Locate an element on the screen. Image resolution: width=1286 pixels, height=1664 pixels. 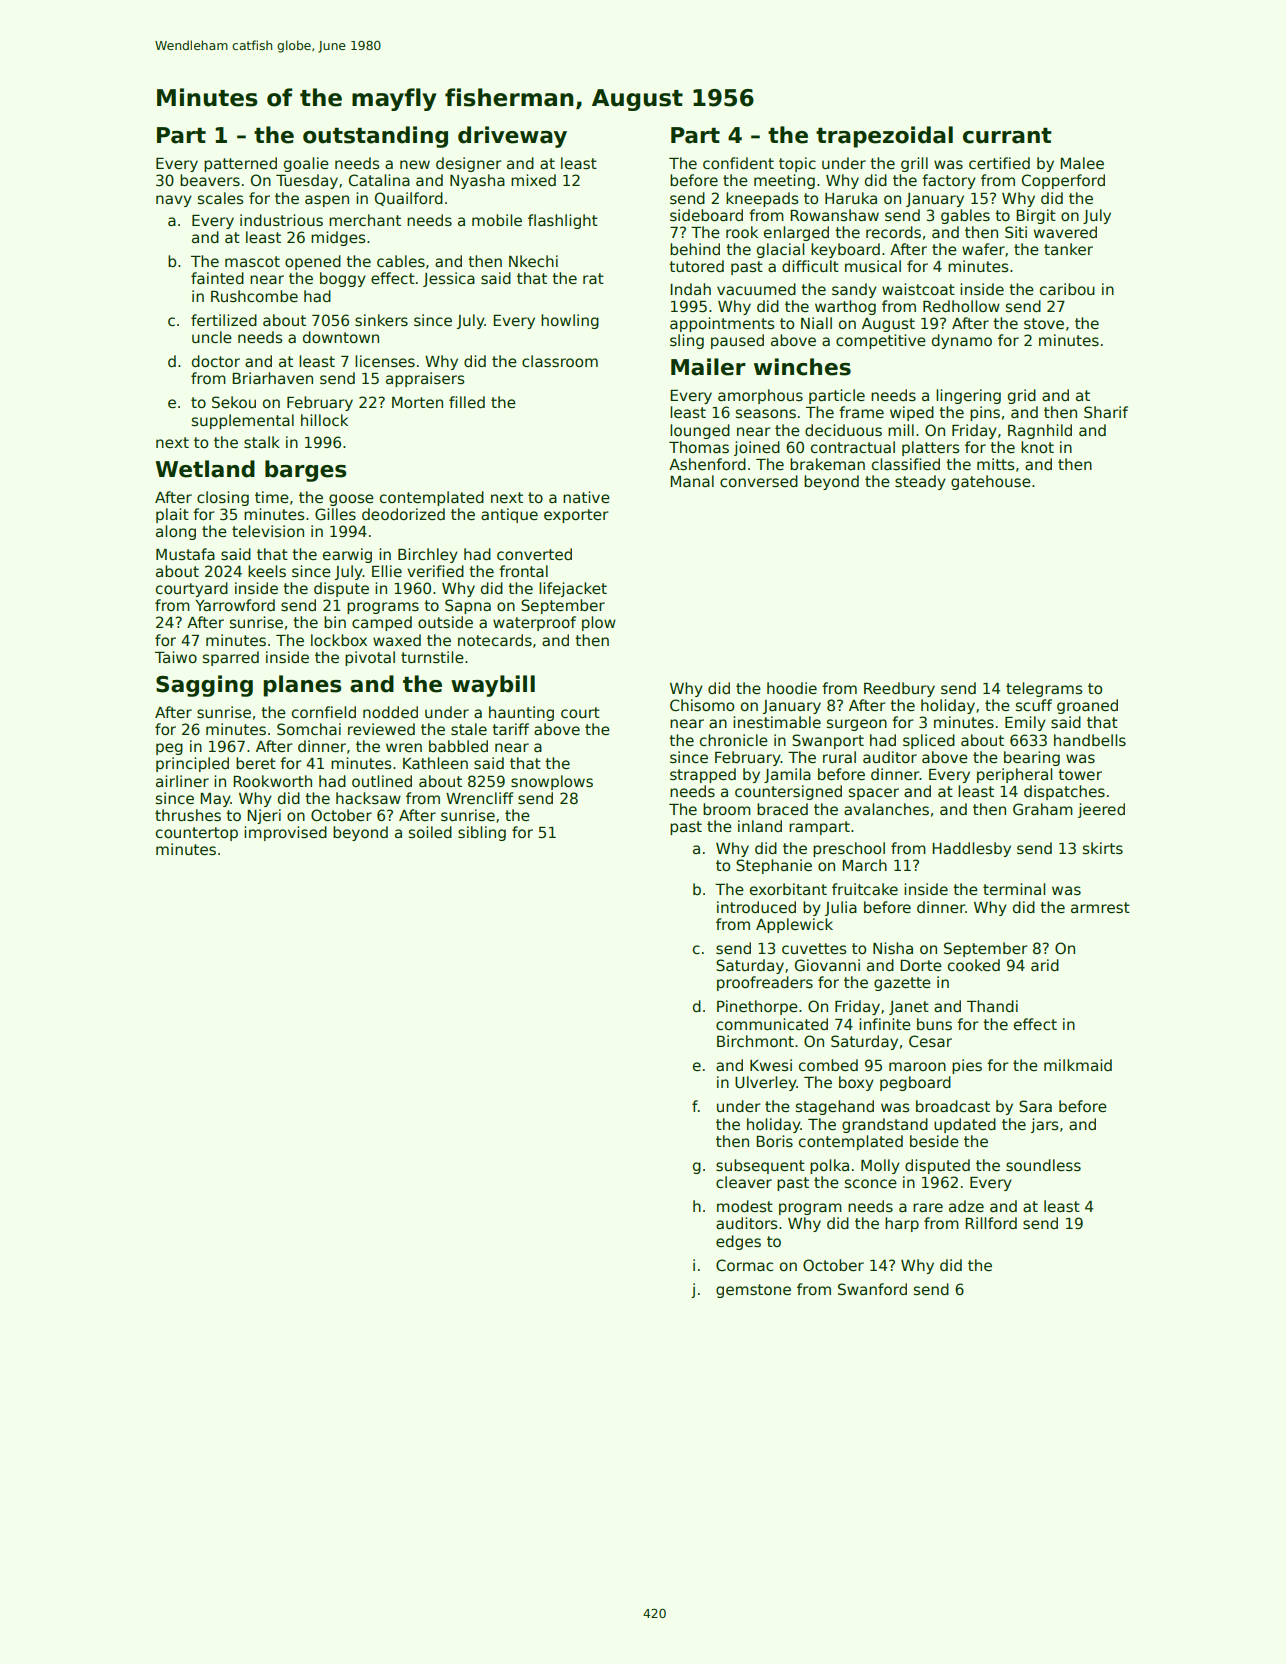
Reedbury is located at coordinates (899, 689).
